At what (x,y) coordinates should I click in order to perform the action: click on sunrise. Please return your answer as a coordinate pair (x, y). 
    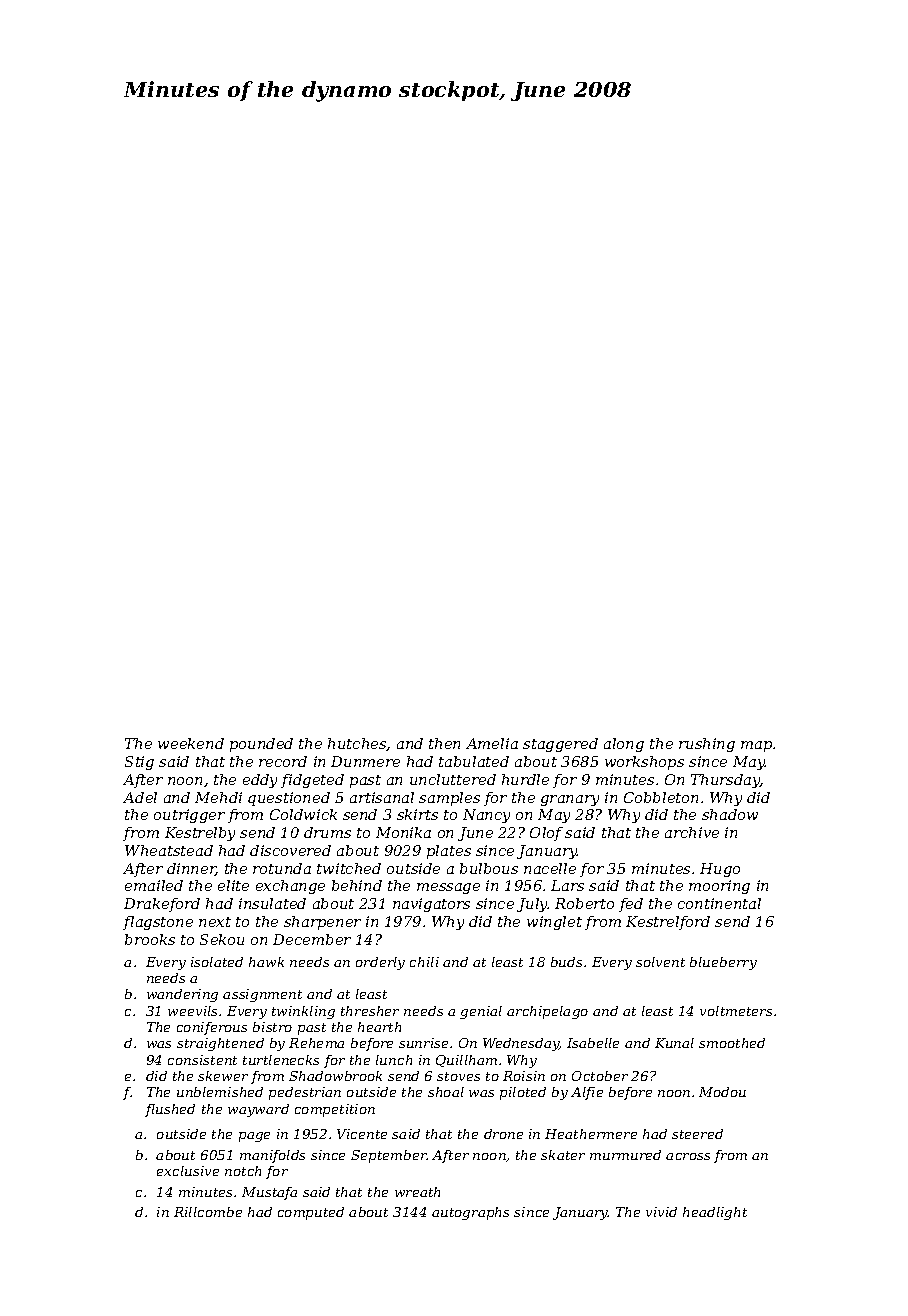
    Looking at the image, I should click on (423, 1043).
